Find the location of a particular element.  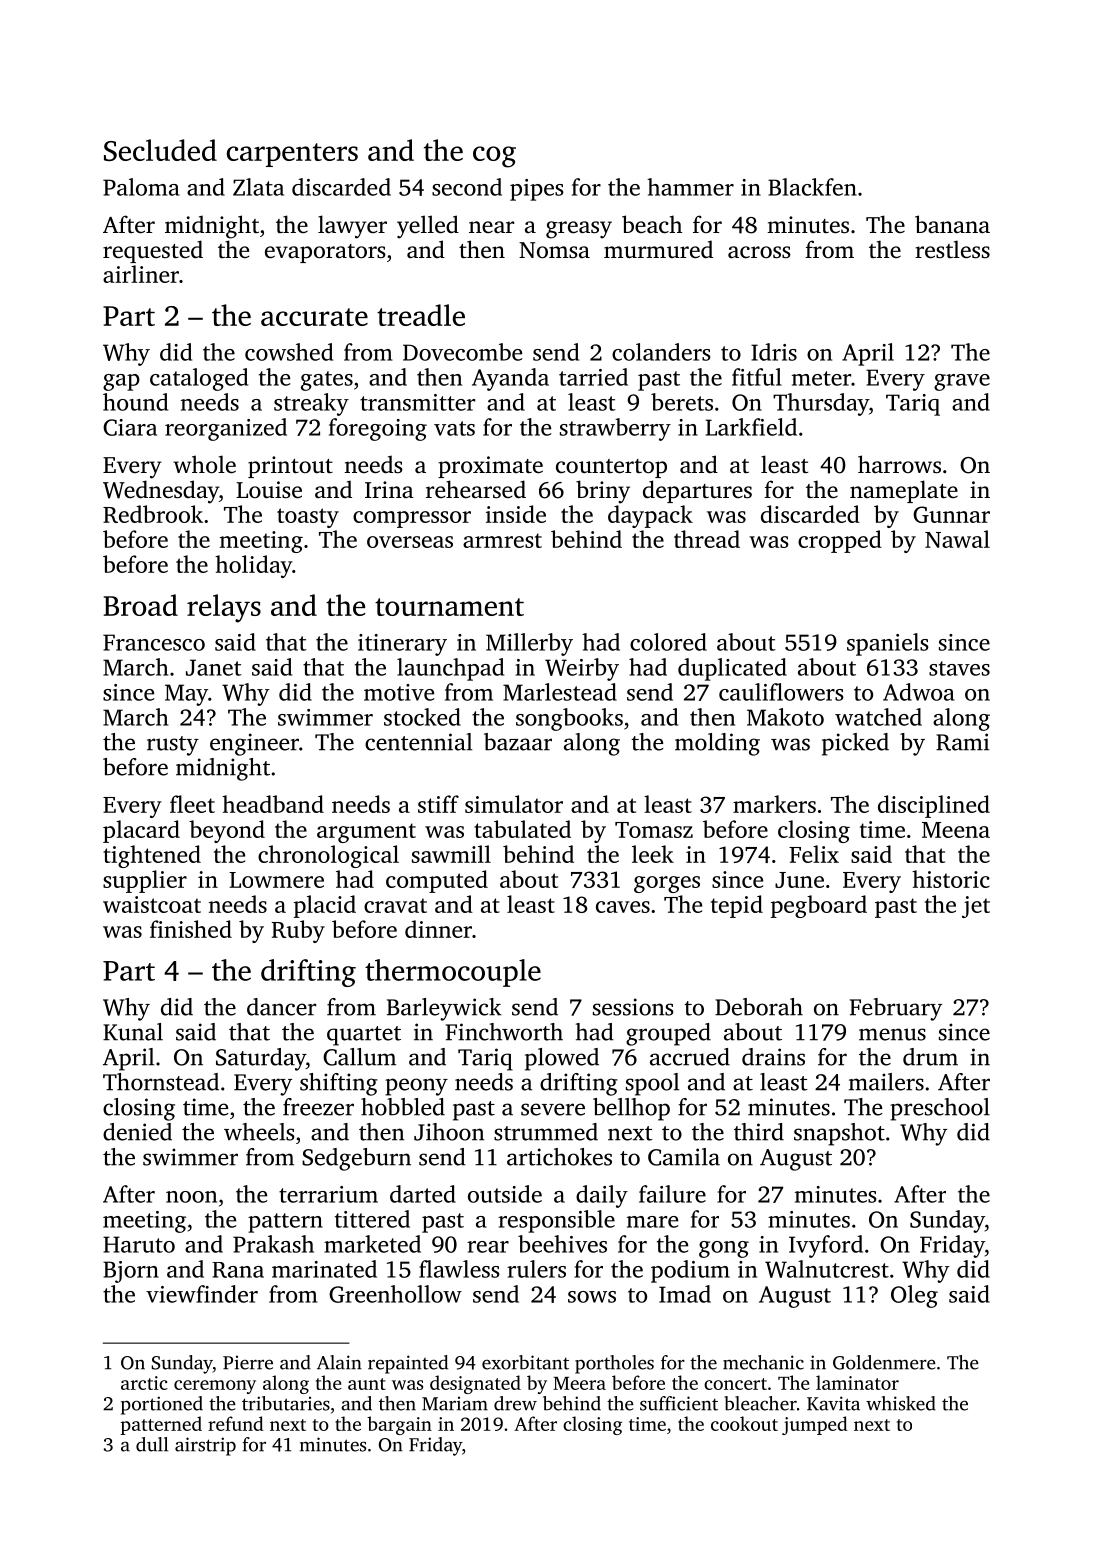

Secluded is located at coordinates (160, 150).
